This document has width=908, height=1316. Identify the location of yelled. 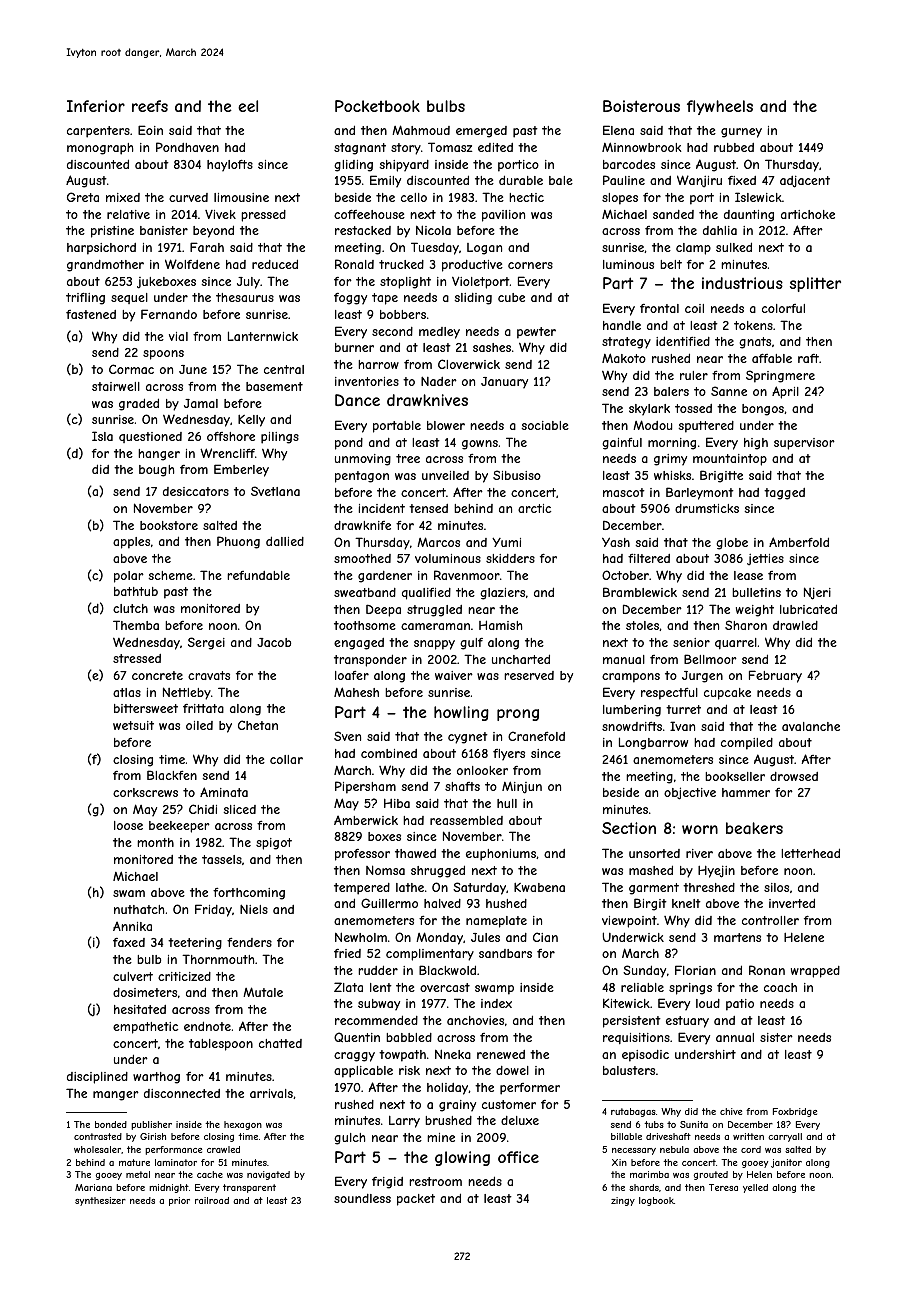
(755, 1188).
